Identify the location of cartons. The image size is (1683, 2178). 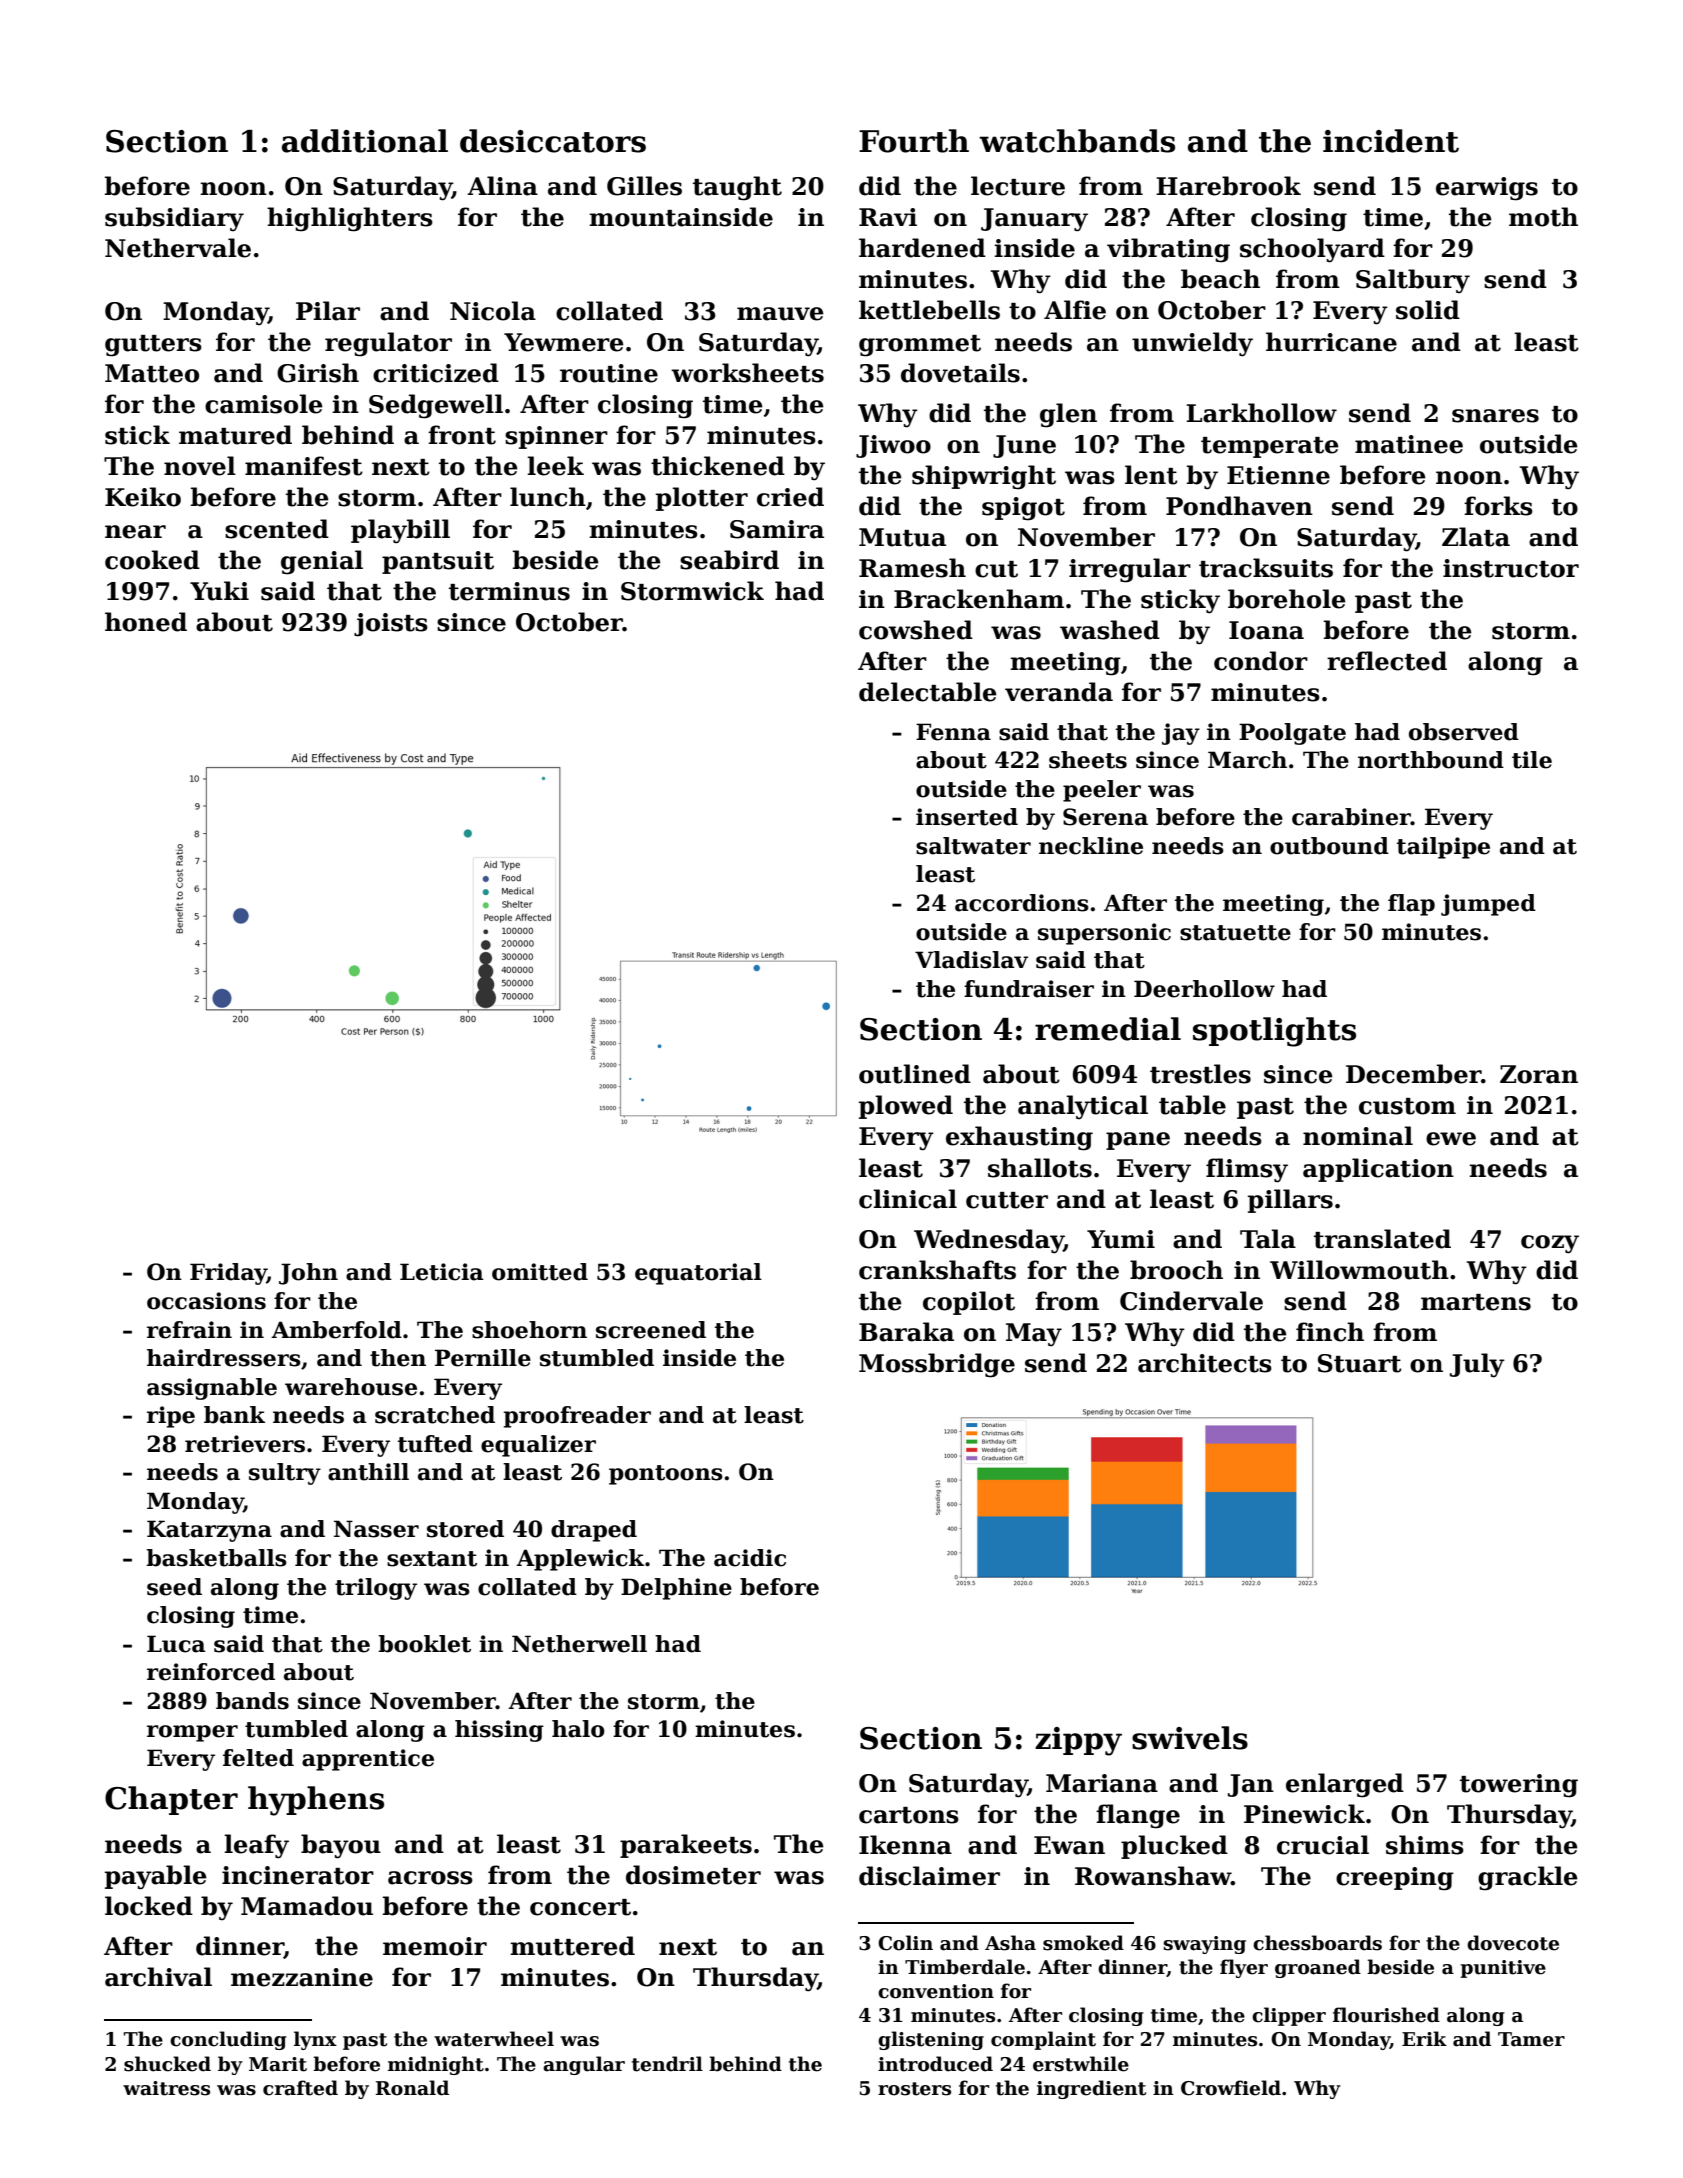
(909, 1815).
